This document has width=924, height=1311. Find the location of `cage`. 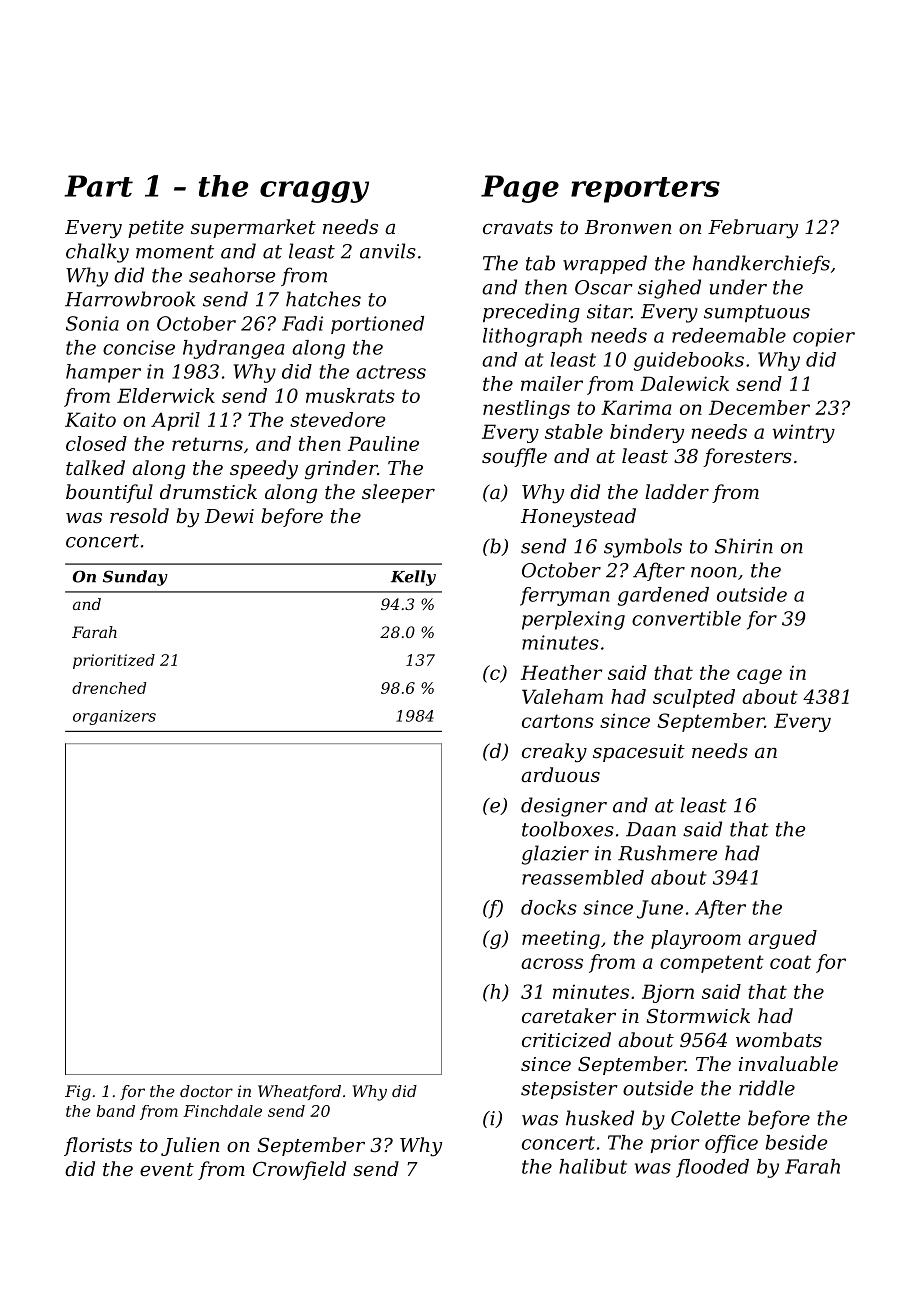

cage is located at coordinates (759, 676).
